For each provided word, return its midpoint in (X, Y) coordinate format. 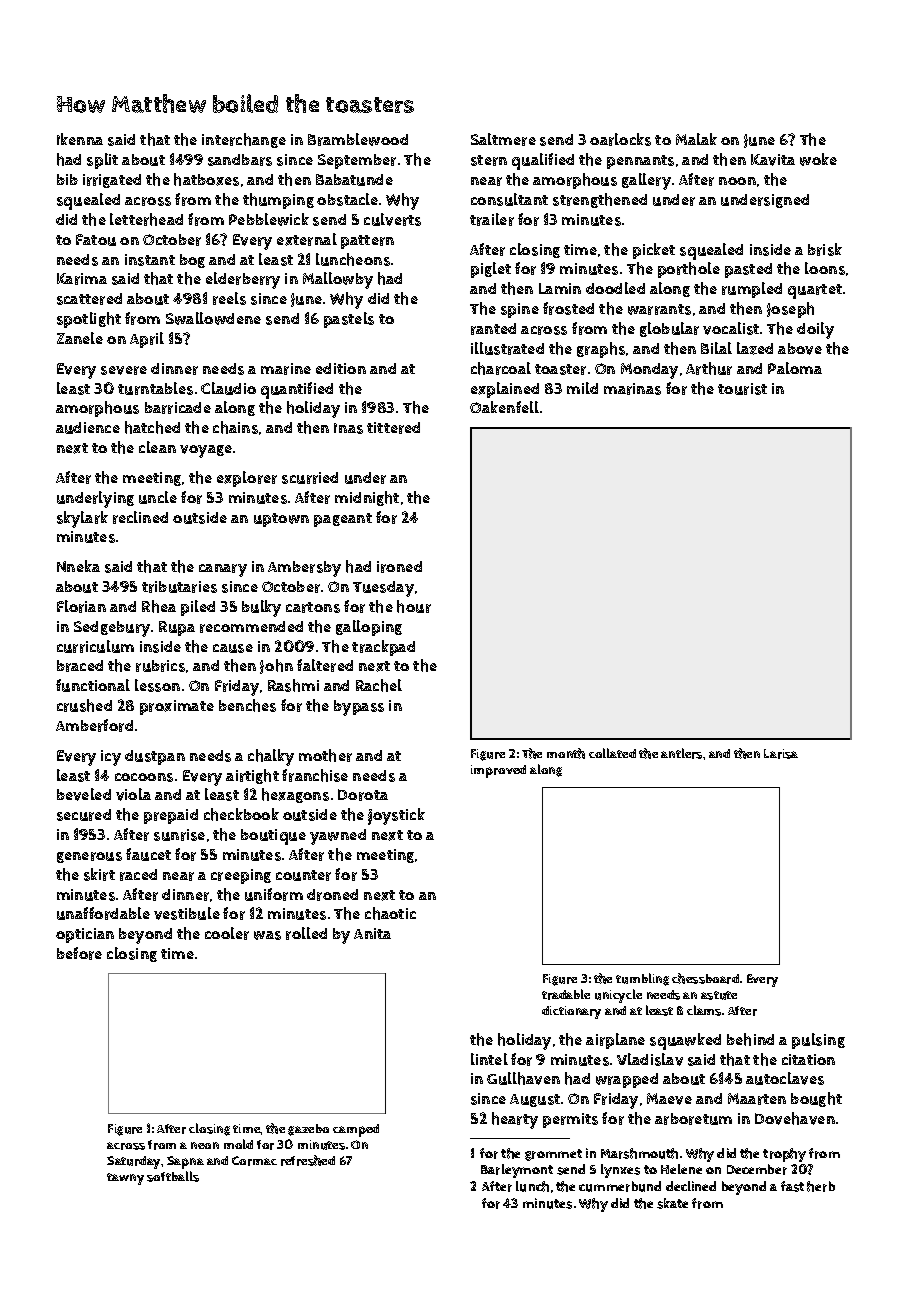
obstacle (347, 199)
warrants (659, 309)
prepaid (171, 816)
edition (341, 368)
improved (498, 771)
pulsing (818, 1041)
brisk (825, 249)
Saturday (134, 1162)
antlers (681, 753)
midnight (367, 498)
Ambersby (304, 569)
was (267, 935)
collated (612, 753)
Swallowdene (213, 318)
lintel (489, 1059)
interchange (244, 140)
